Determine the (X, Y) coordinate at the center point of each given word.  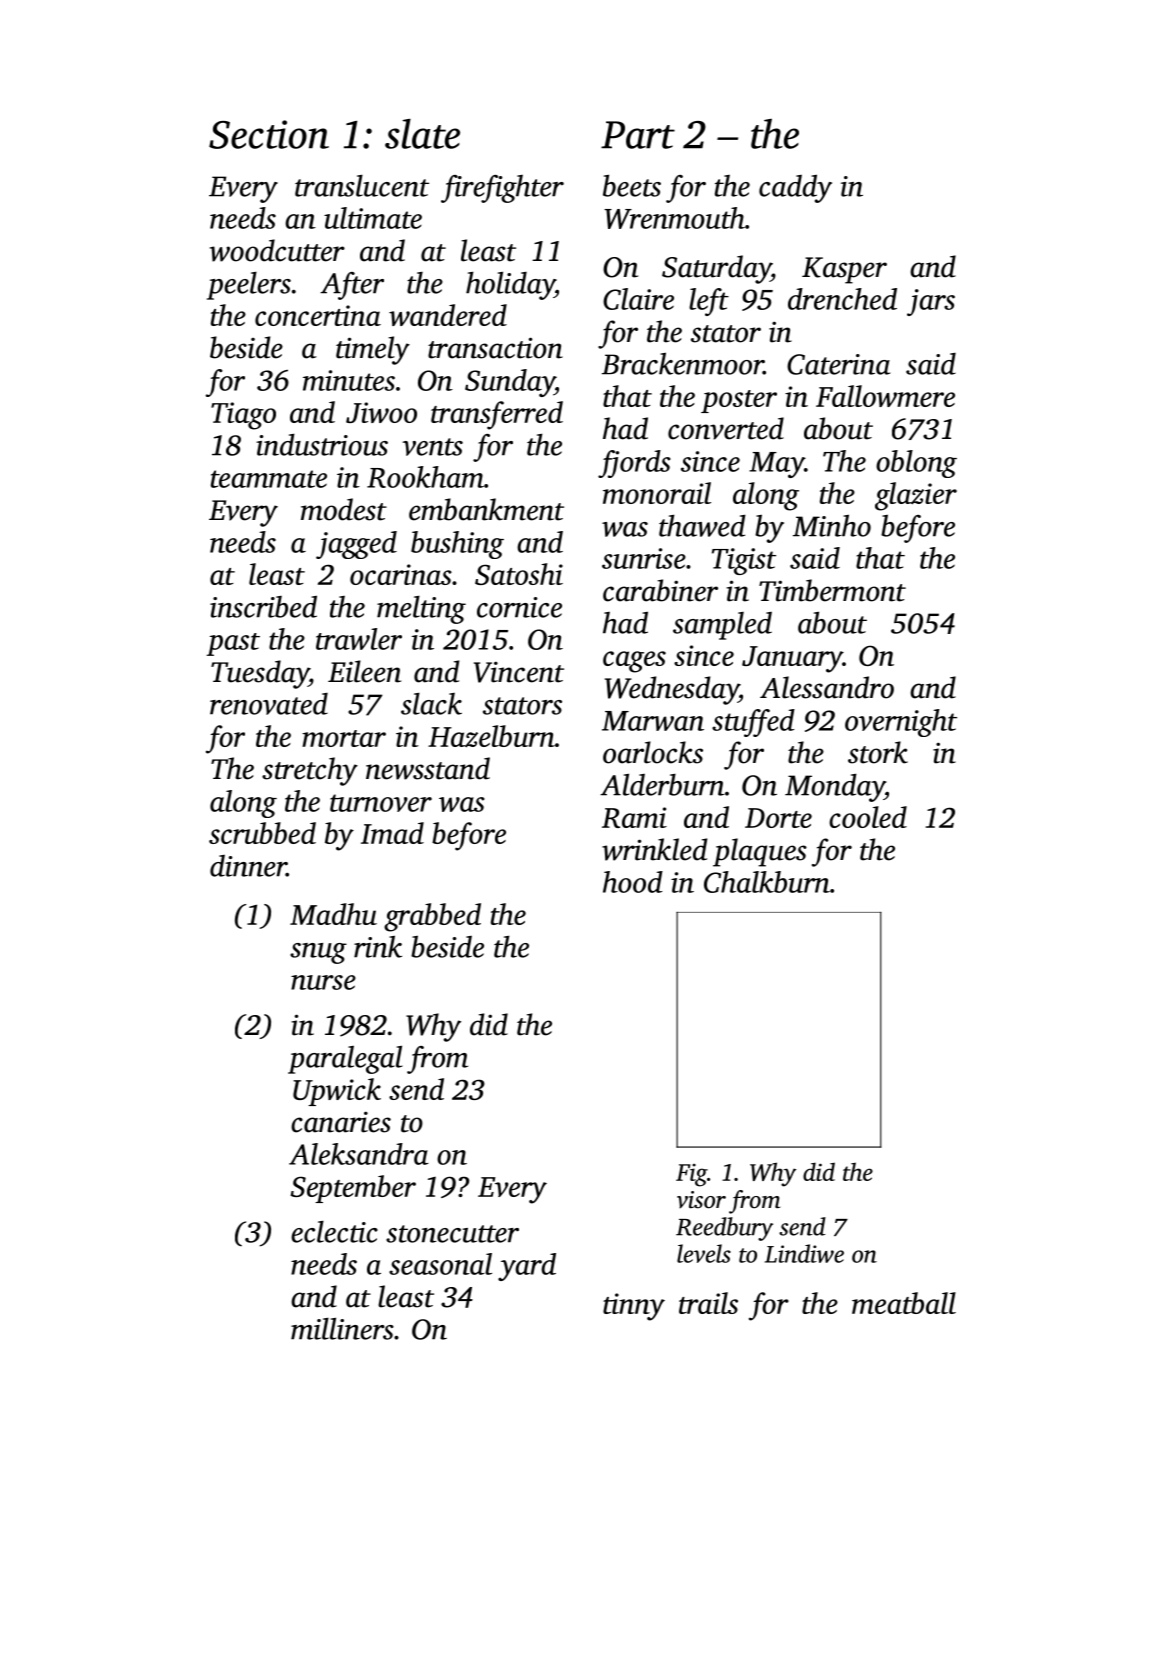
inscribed (263, 606)
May (777, 465)
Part (638, 135)
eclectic (334, 1232)
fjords (634, 464)
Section (269, 134)
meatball (904, 1303)
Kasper (844, 270)
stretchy (310, 771)
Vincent (519, 672)
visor (701, 1200)
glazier (916, 496)
